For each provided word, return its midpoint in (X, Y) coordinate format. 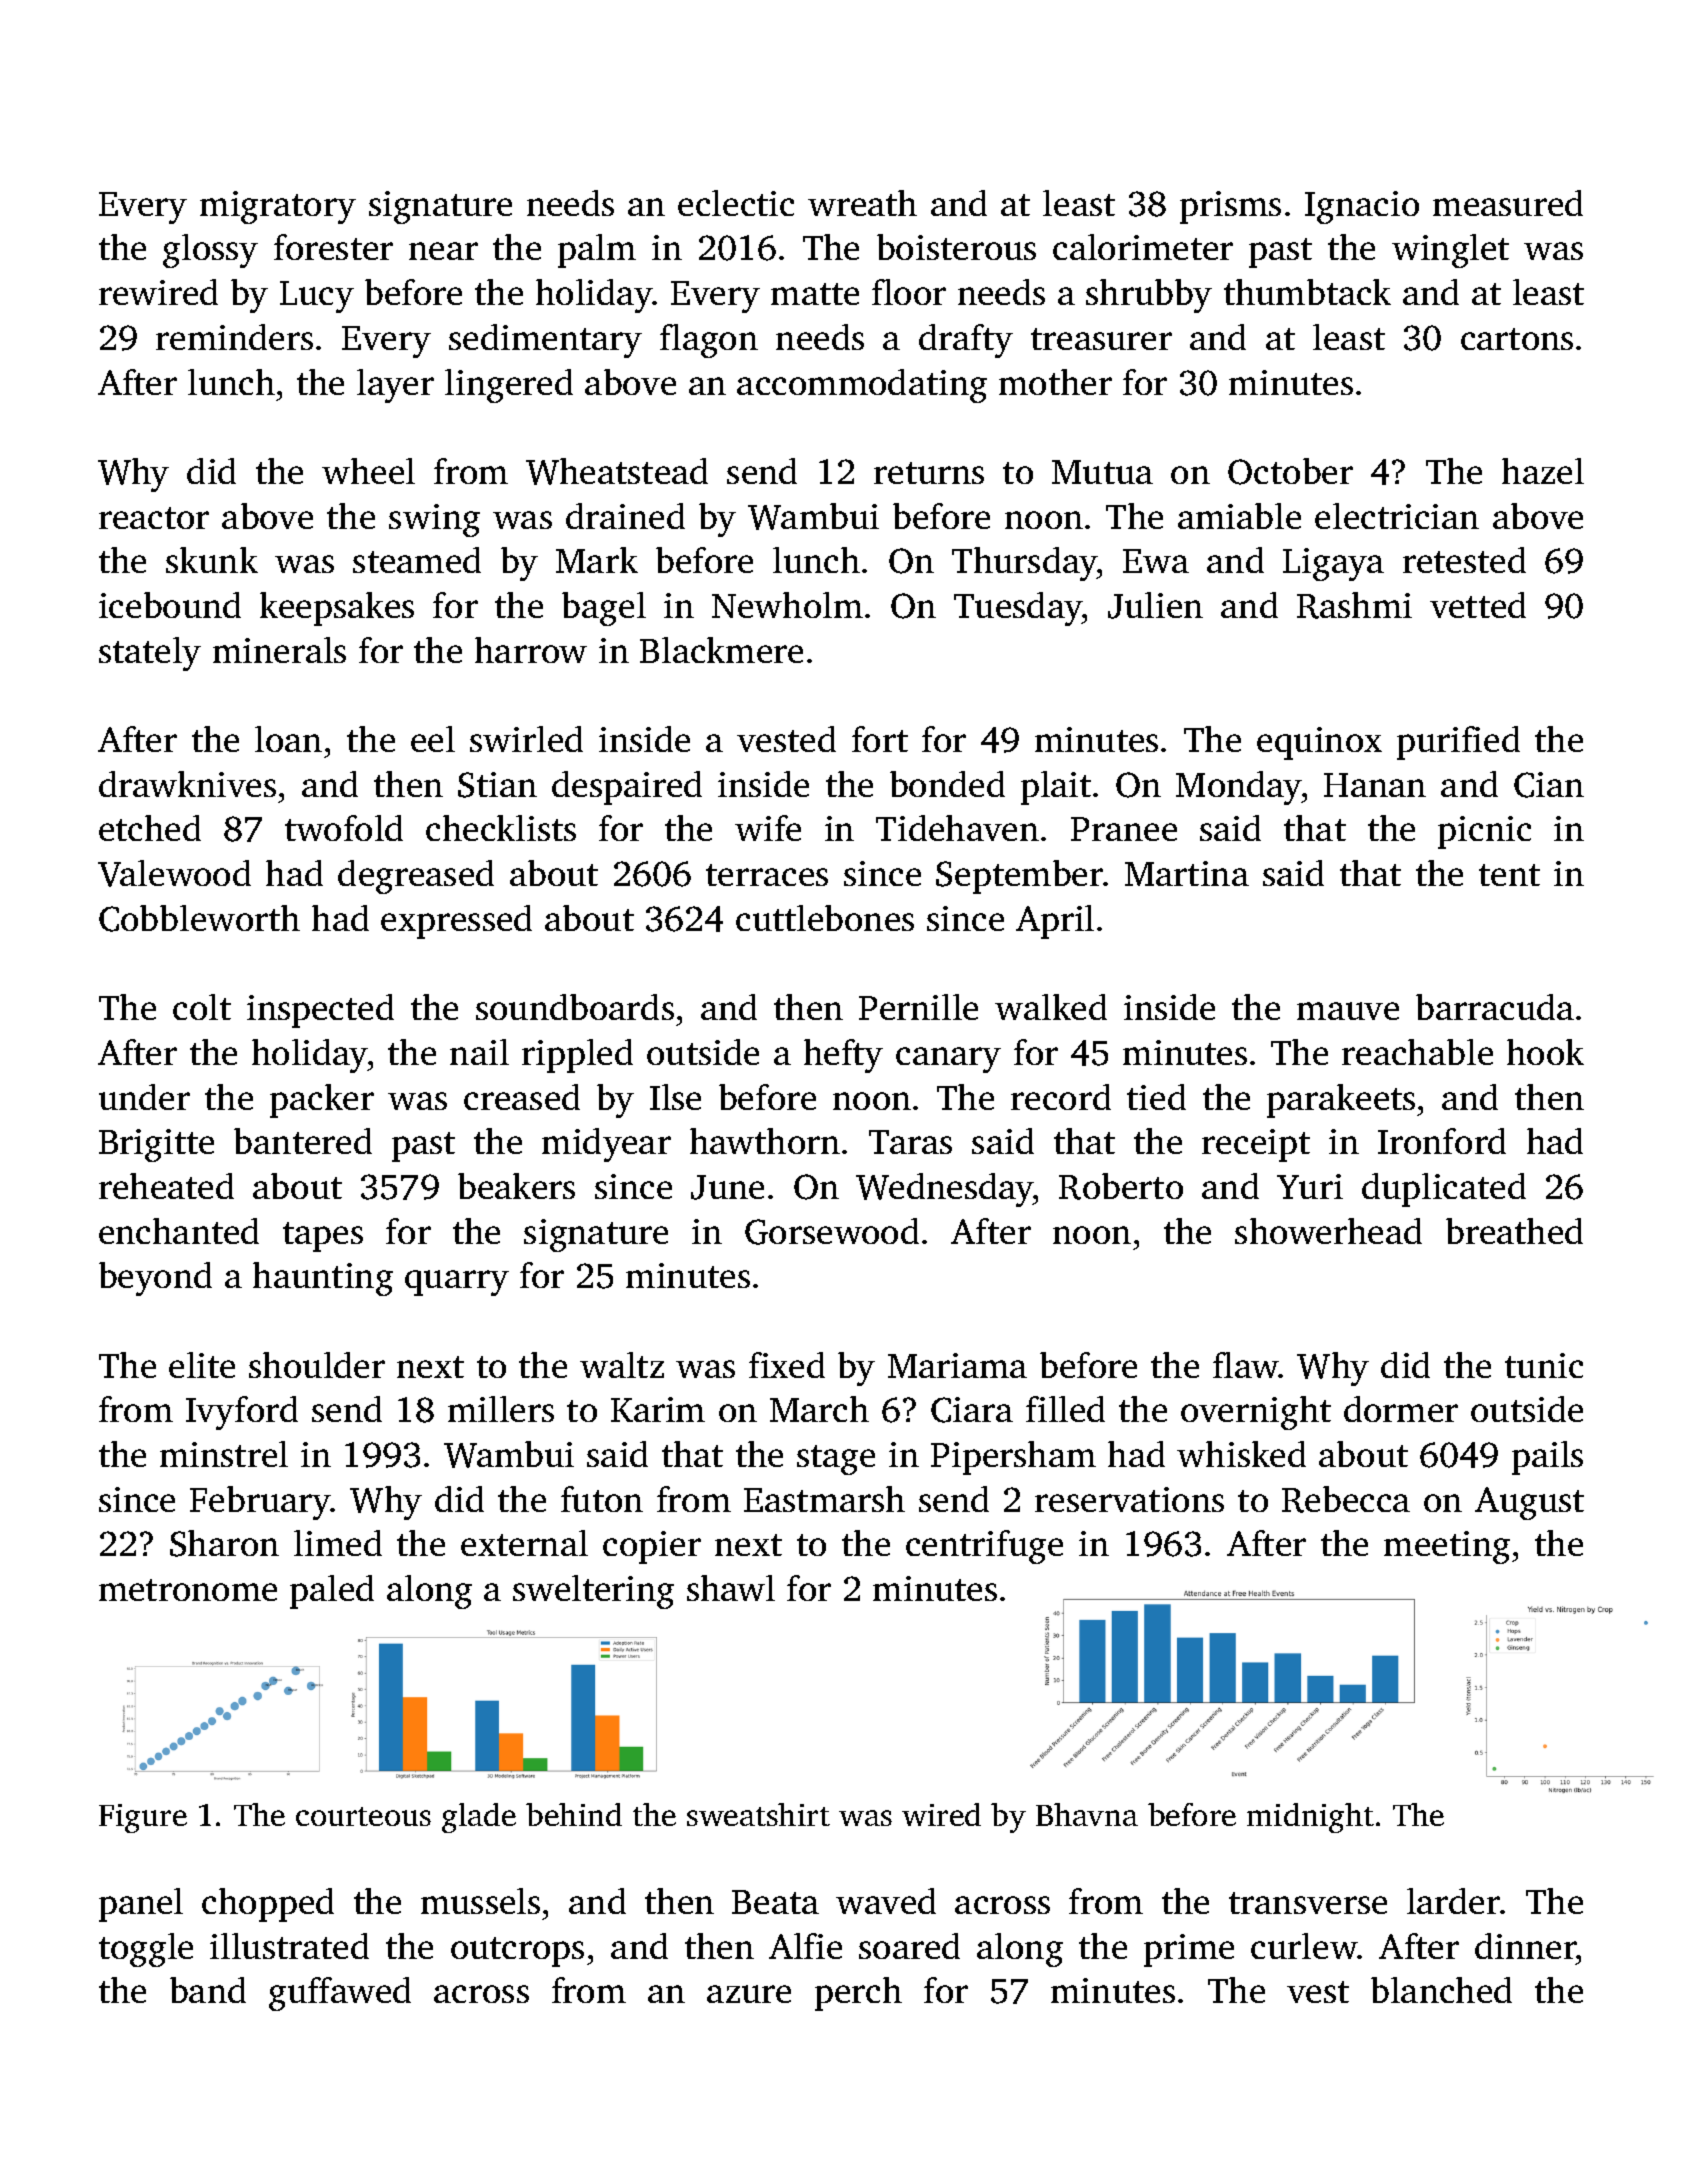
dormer (1401, 1409)
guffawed (340, 1994)
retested (1464, 560)
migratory (278, 207)
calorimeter (1143, 247)
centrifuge (984, 1547)
